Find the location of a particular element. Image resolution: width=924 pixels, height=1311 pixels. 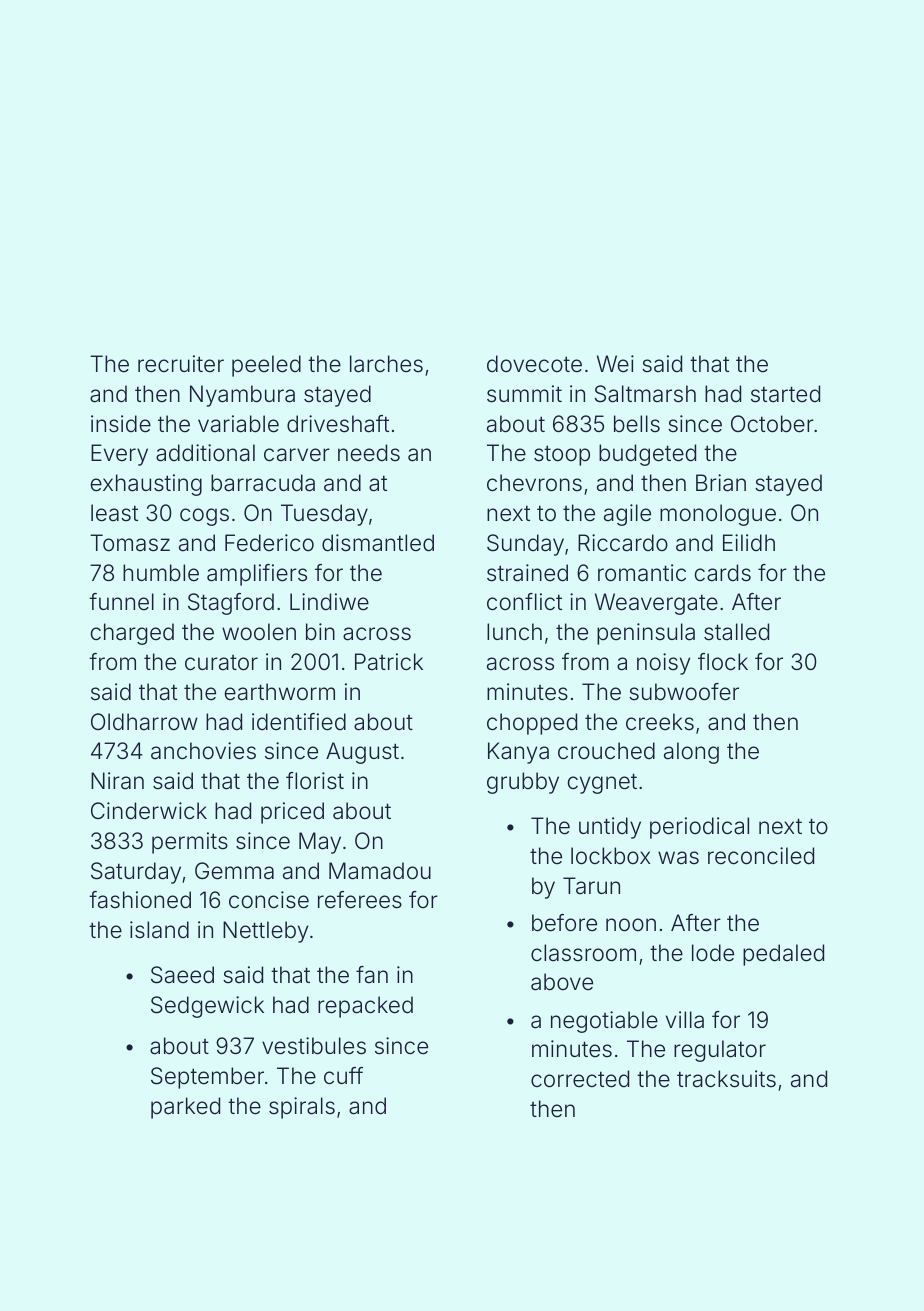

recruiter is located at coordinates (181, 364).
